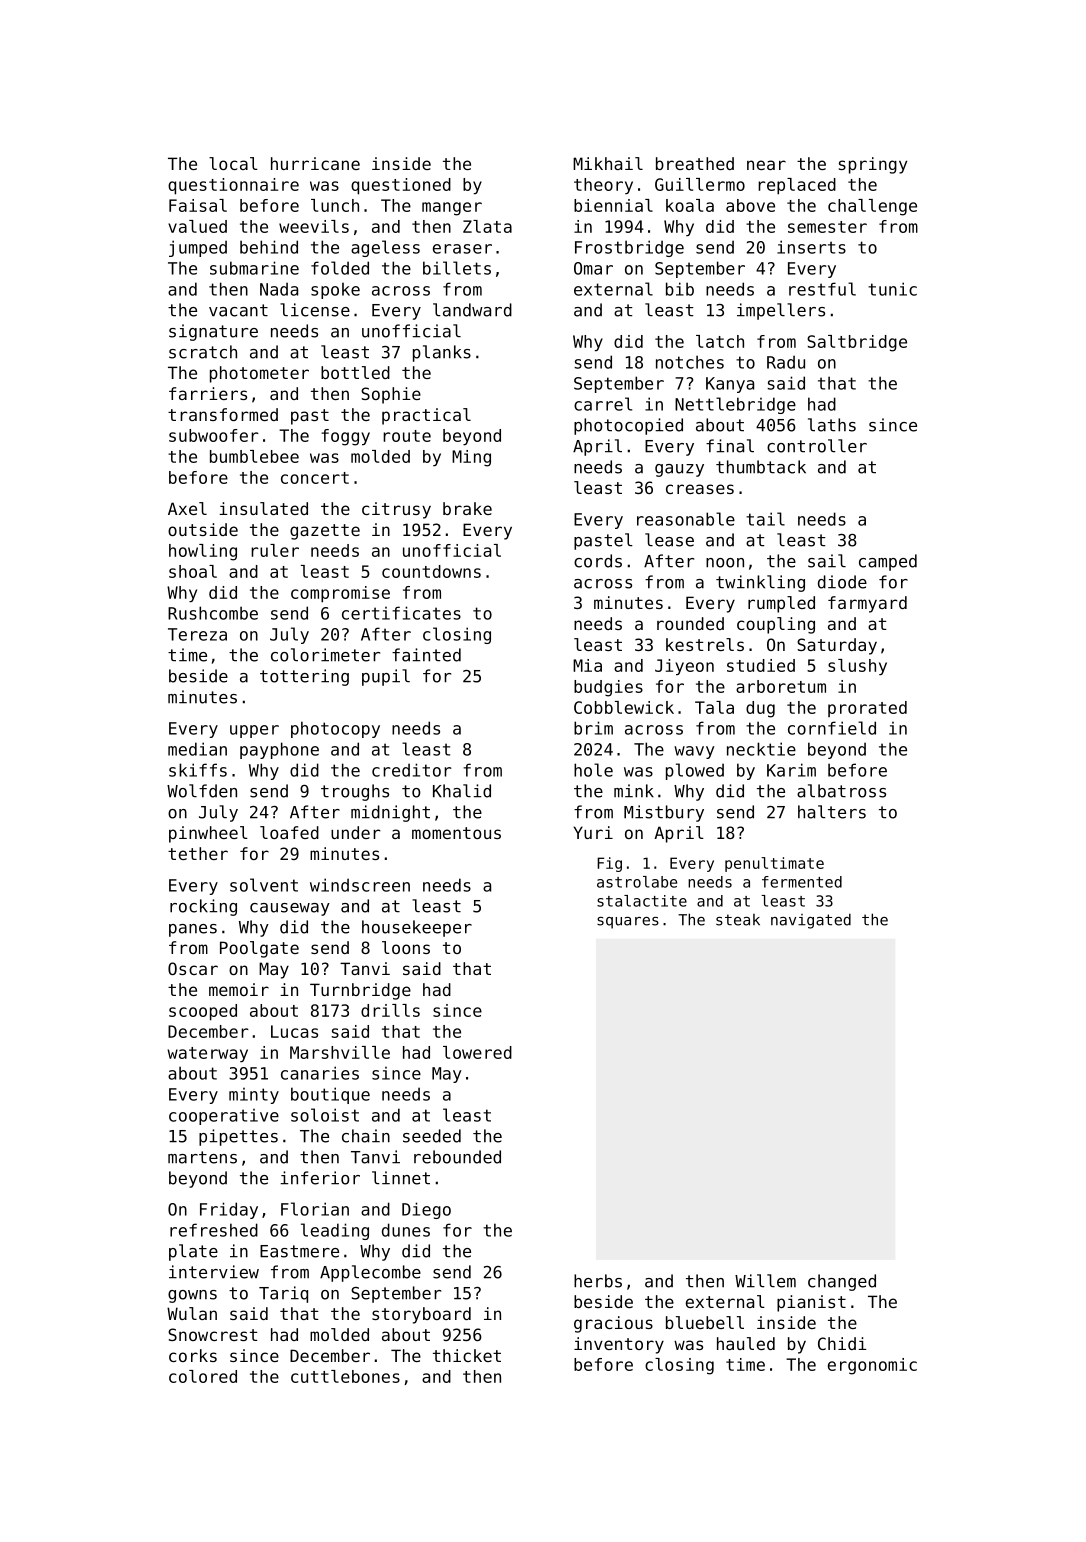 This document has width=1086, height=1542. What do you see at coordinates (608, 163) in the document?
I see `Mikhail` at bounding box center [608, 163].
